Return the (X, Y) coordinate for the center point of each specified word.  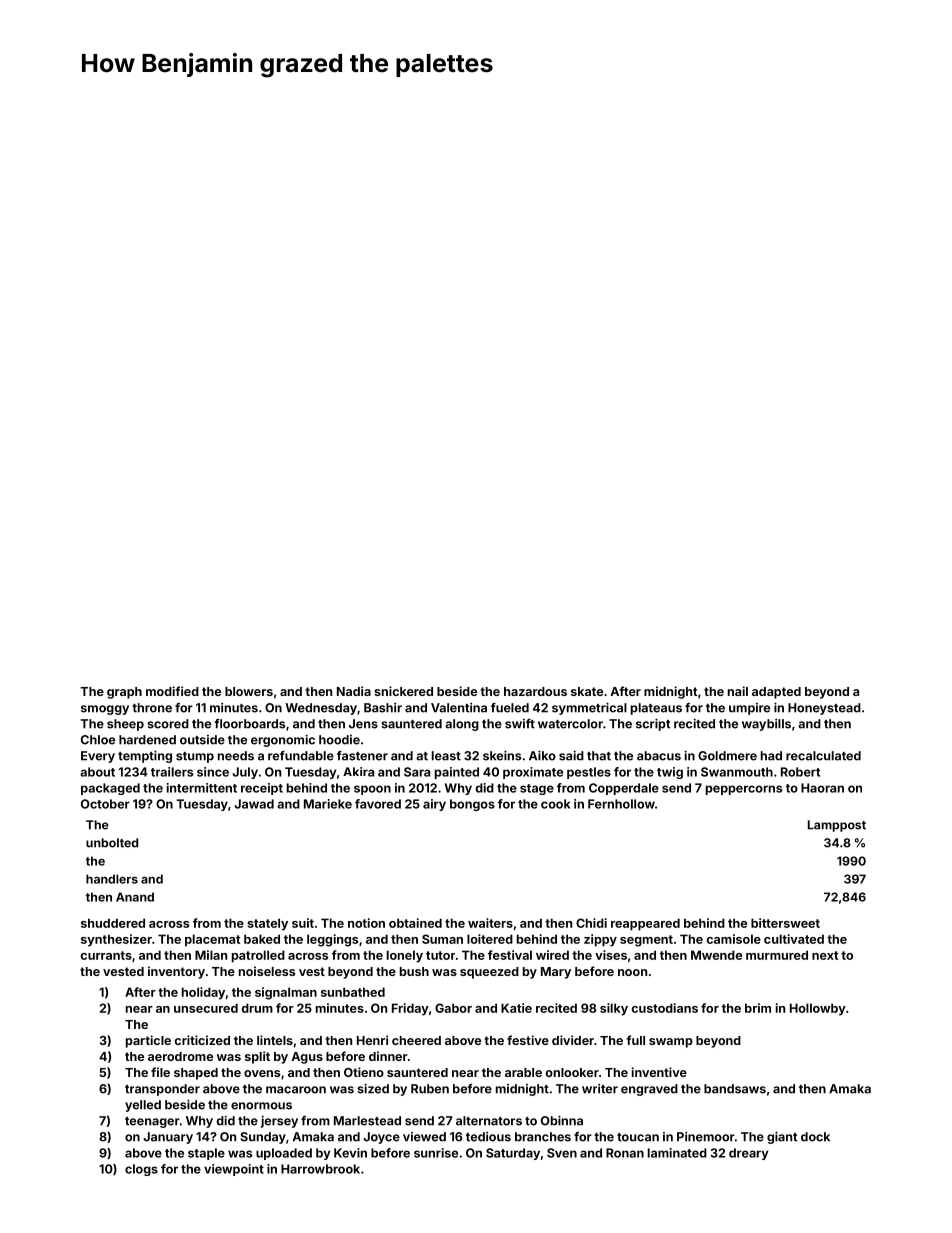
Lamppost (837, 826)
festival (510, 955)
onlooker (572, 1072)
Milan (211, 955)
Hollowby (818, 1009)
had (771, 756)
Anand (135, 897)
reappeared (645, 924)
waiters (490, 923)
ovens (262, 1073)
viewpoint (234, 1170)
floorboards (249, 724)
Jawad (254, 804)
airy (434, 805)
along (462, 725)
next (825, 955)
